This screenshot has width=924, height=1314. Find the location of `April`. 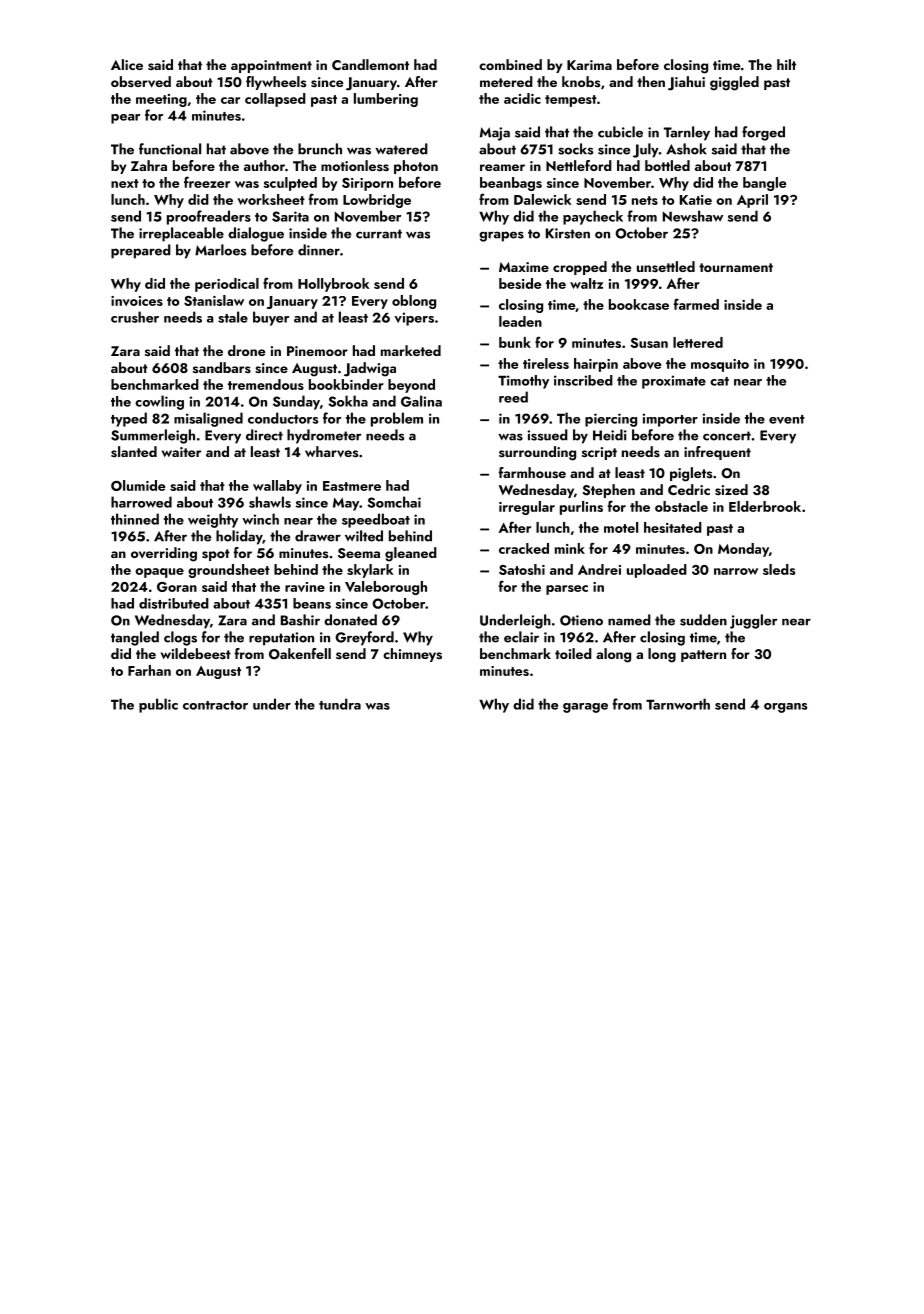

April is located at coordinates (752, 201).
